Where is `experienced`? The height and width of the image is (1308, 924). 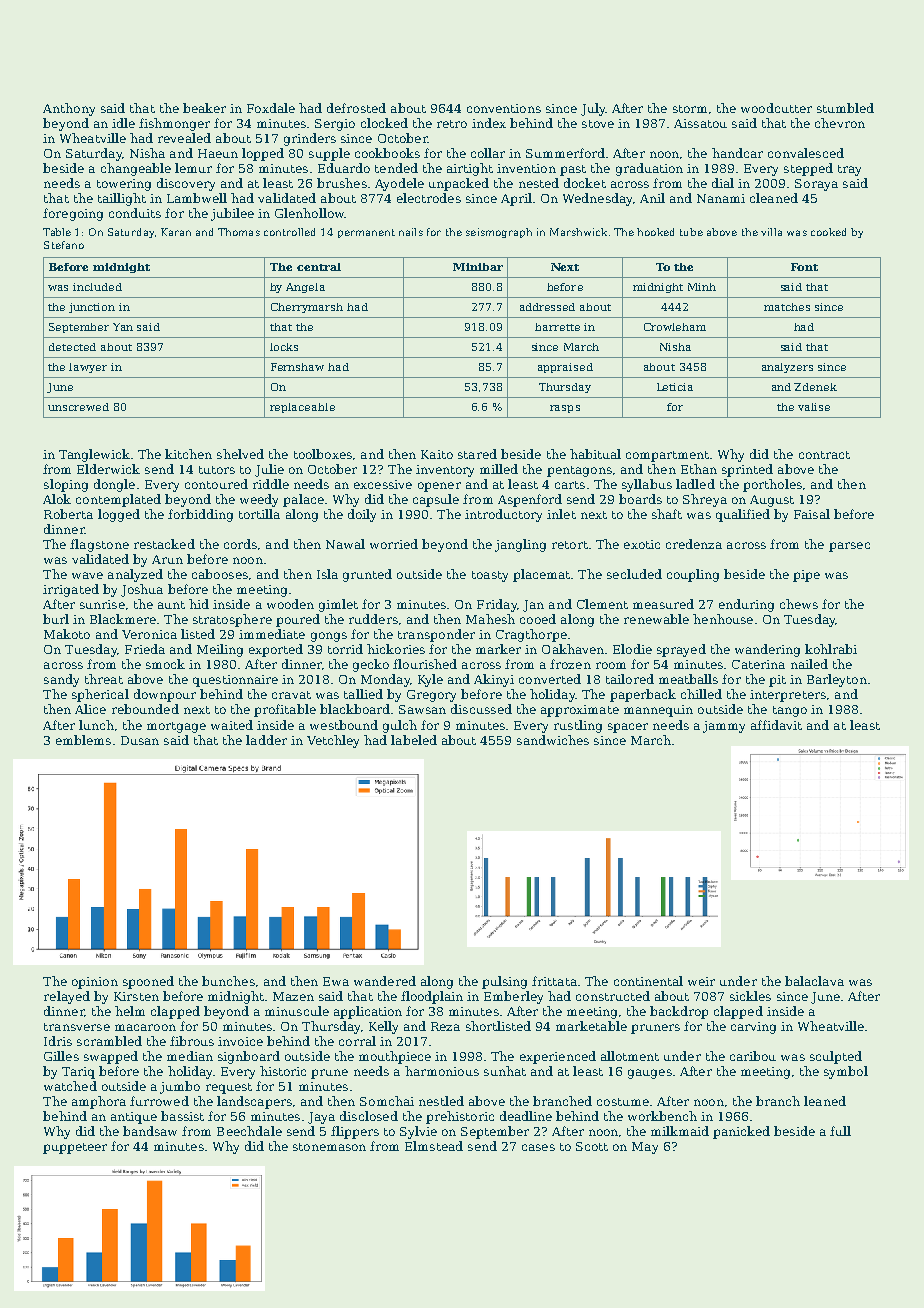
experienced is located at coordinates (558, 1057).
